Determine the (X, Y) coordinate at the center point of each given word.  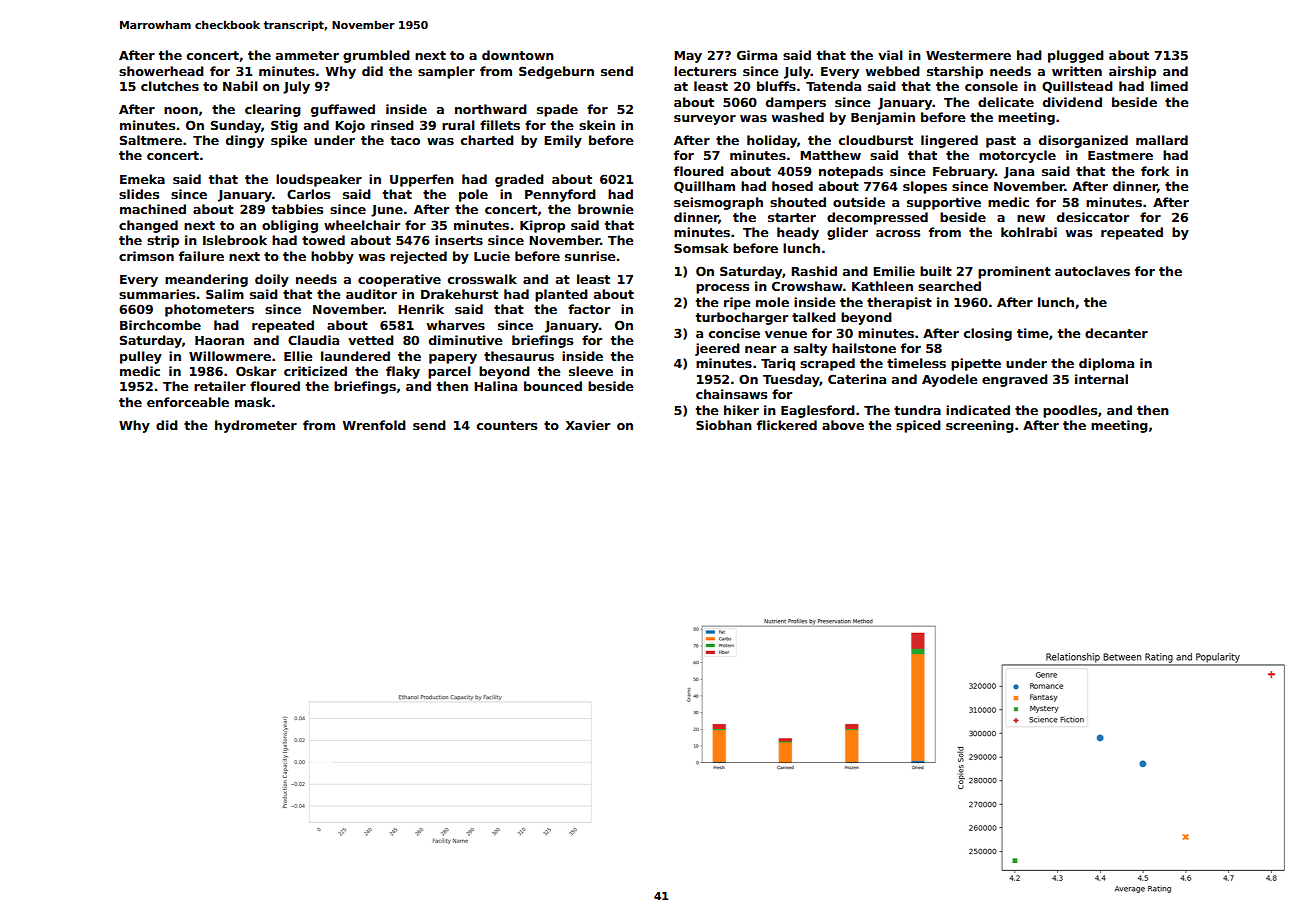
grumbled (376, 56)
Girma (757, 55)
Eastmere (1120, 155)
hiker (741, 410)
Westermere (968, 55)
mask (253, 402)
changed (148, 226)
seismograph (718, 203)
